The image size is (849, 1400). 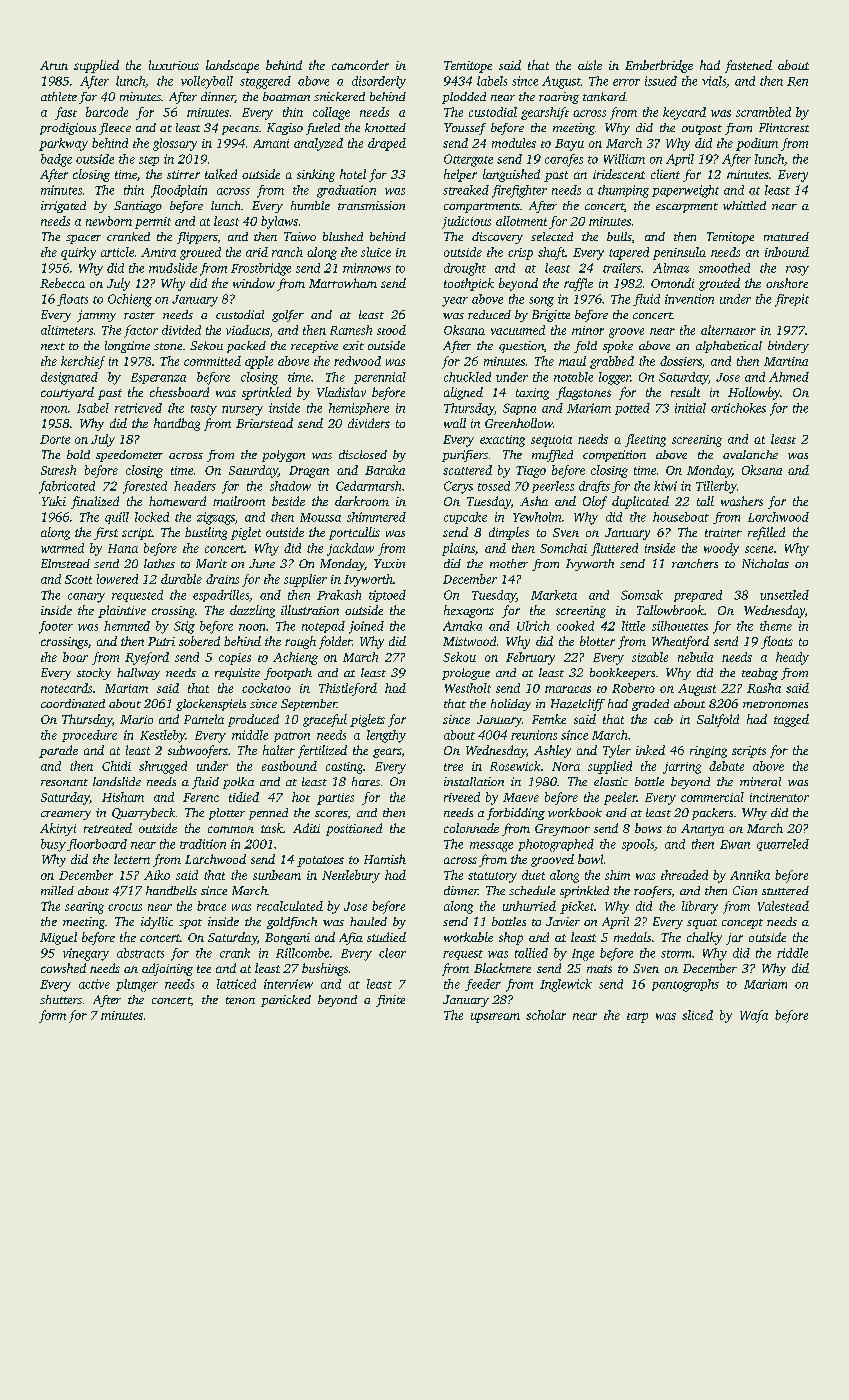 What do you see at coordinates (514, 143) in the screenshot?
I see `modules` at bounding box center [514, 143].
